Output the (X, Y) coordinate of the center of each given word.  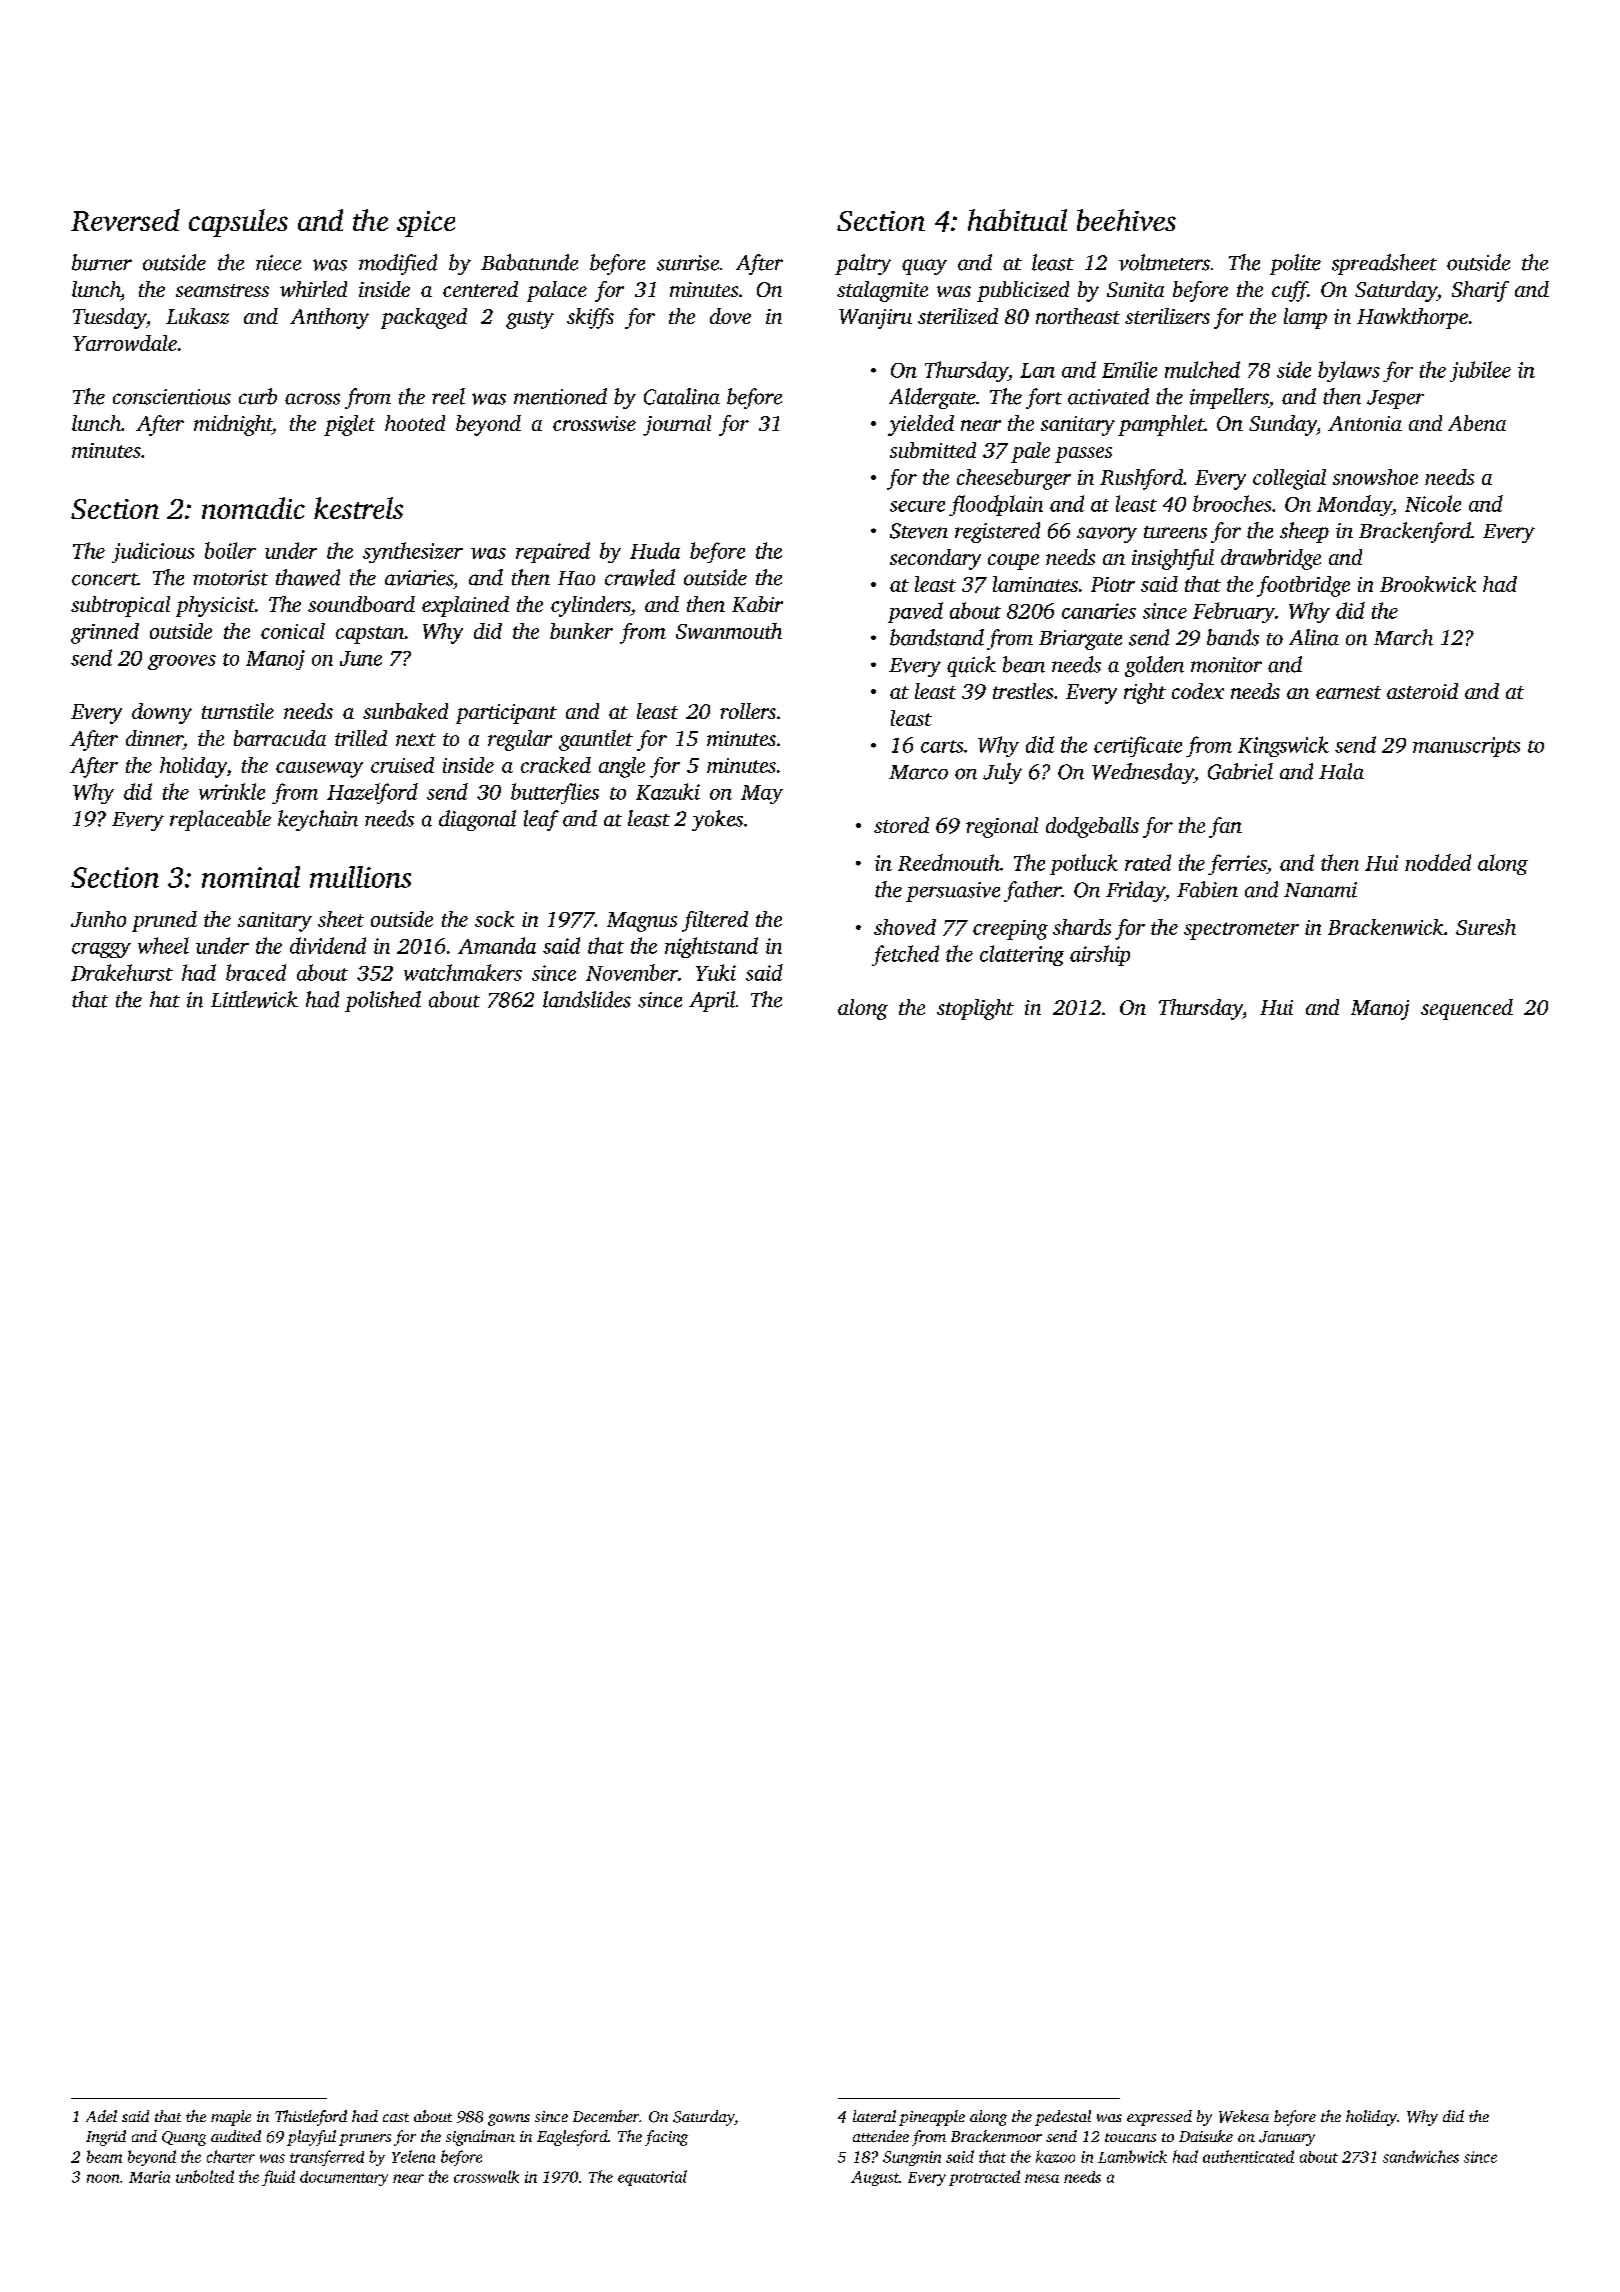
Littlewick (254, 999)
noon (103, 2178)
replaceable (220, 820)
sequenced (1467, 1009)
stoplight (975, 1009)
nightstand (711, 947)
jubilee (1480, 371)
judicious (153, 552)
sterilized (958, 316)
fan (1225, 827)
